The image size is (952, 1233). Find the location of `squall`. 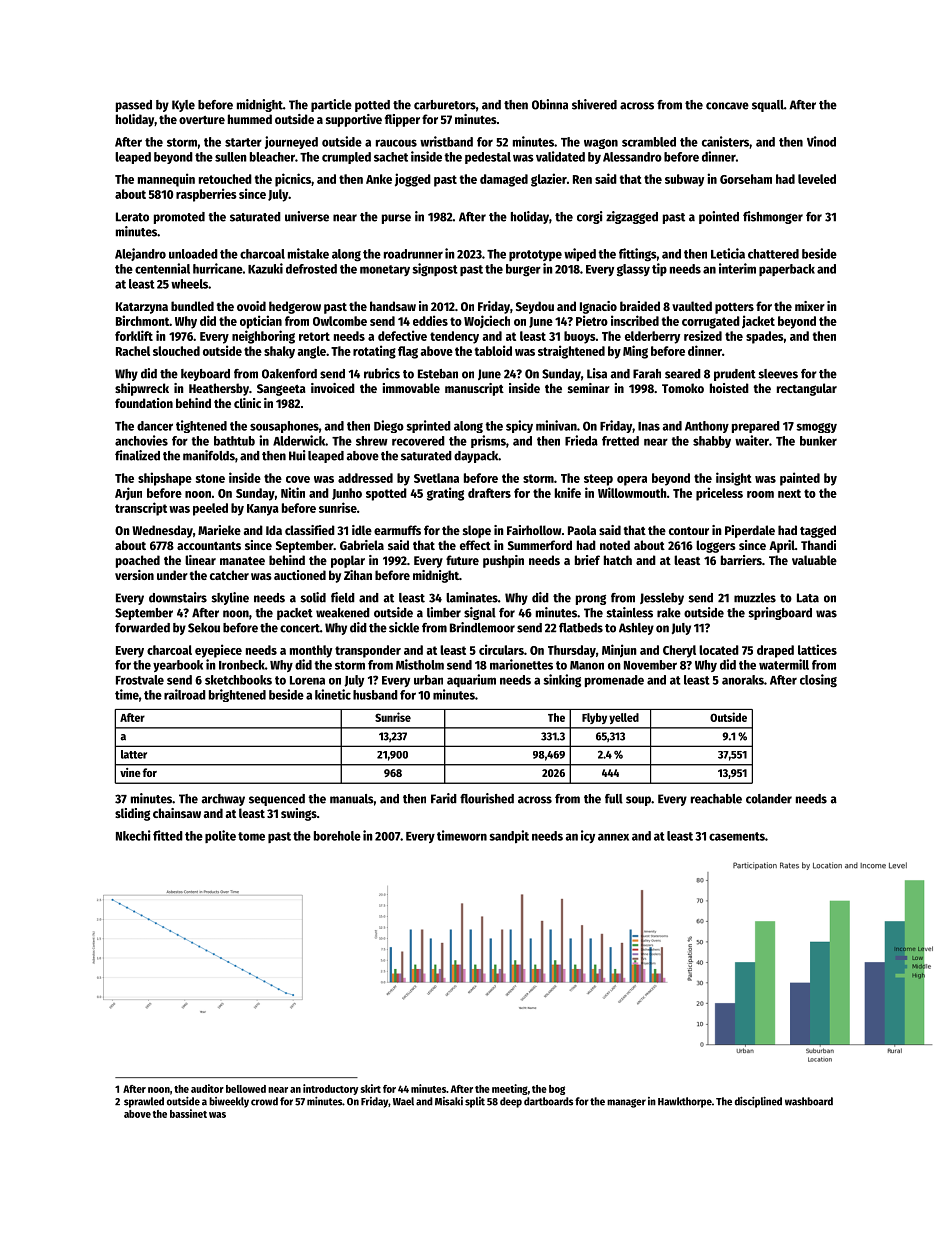

squall is located at coordinates (768, 106).
